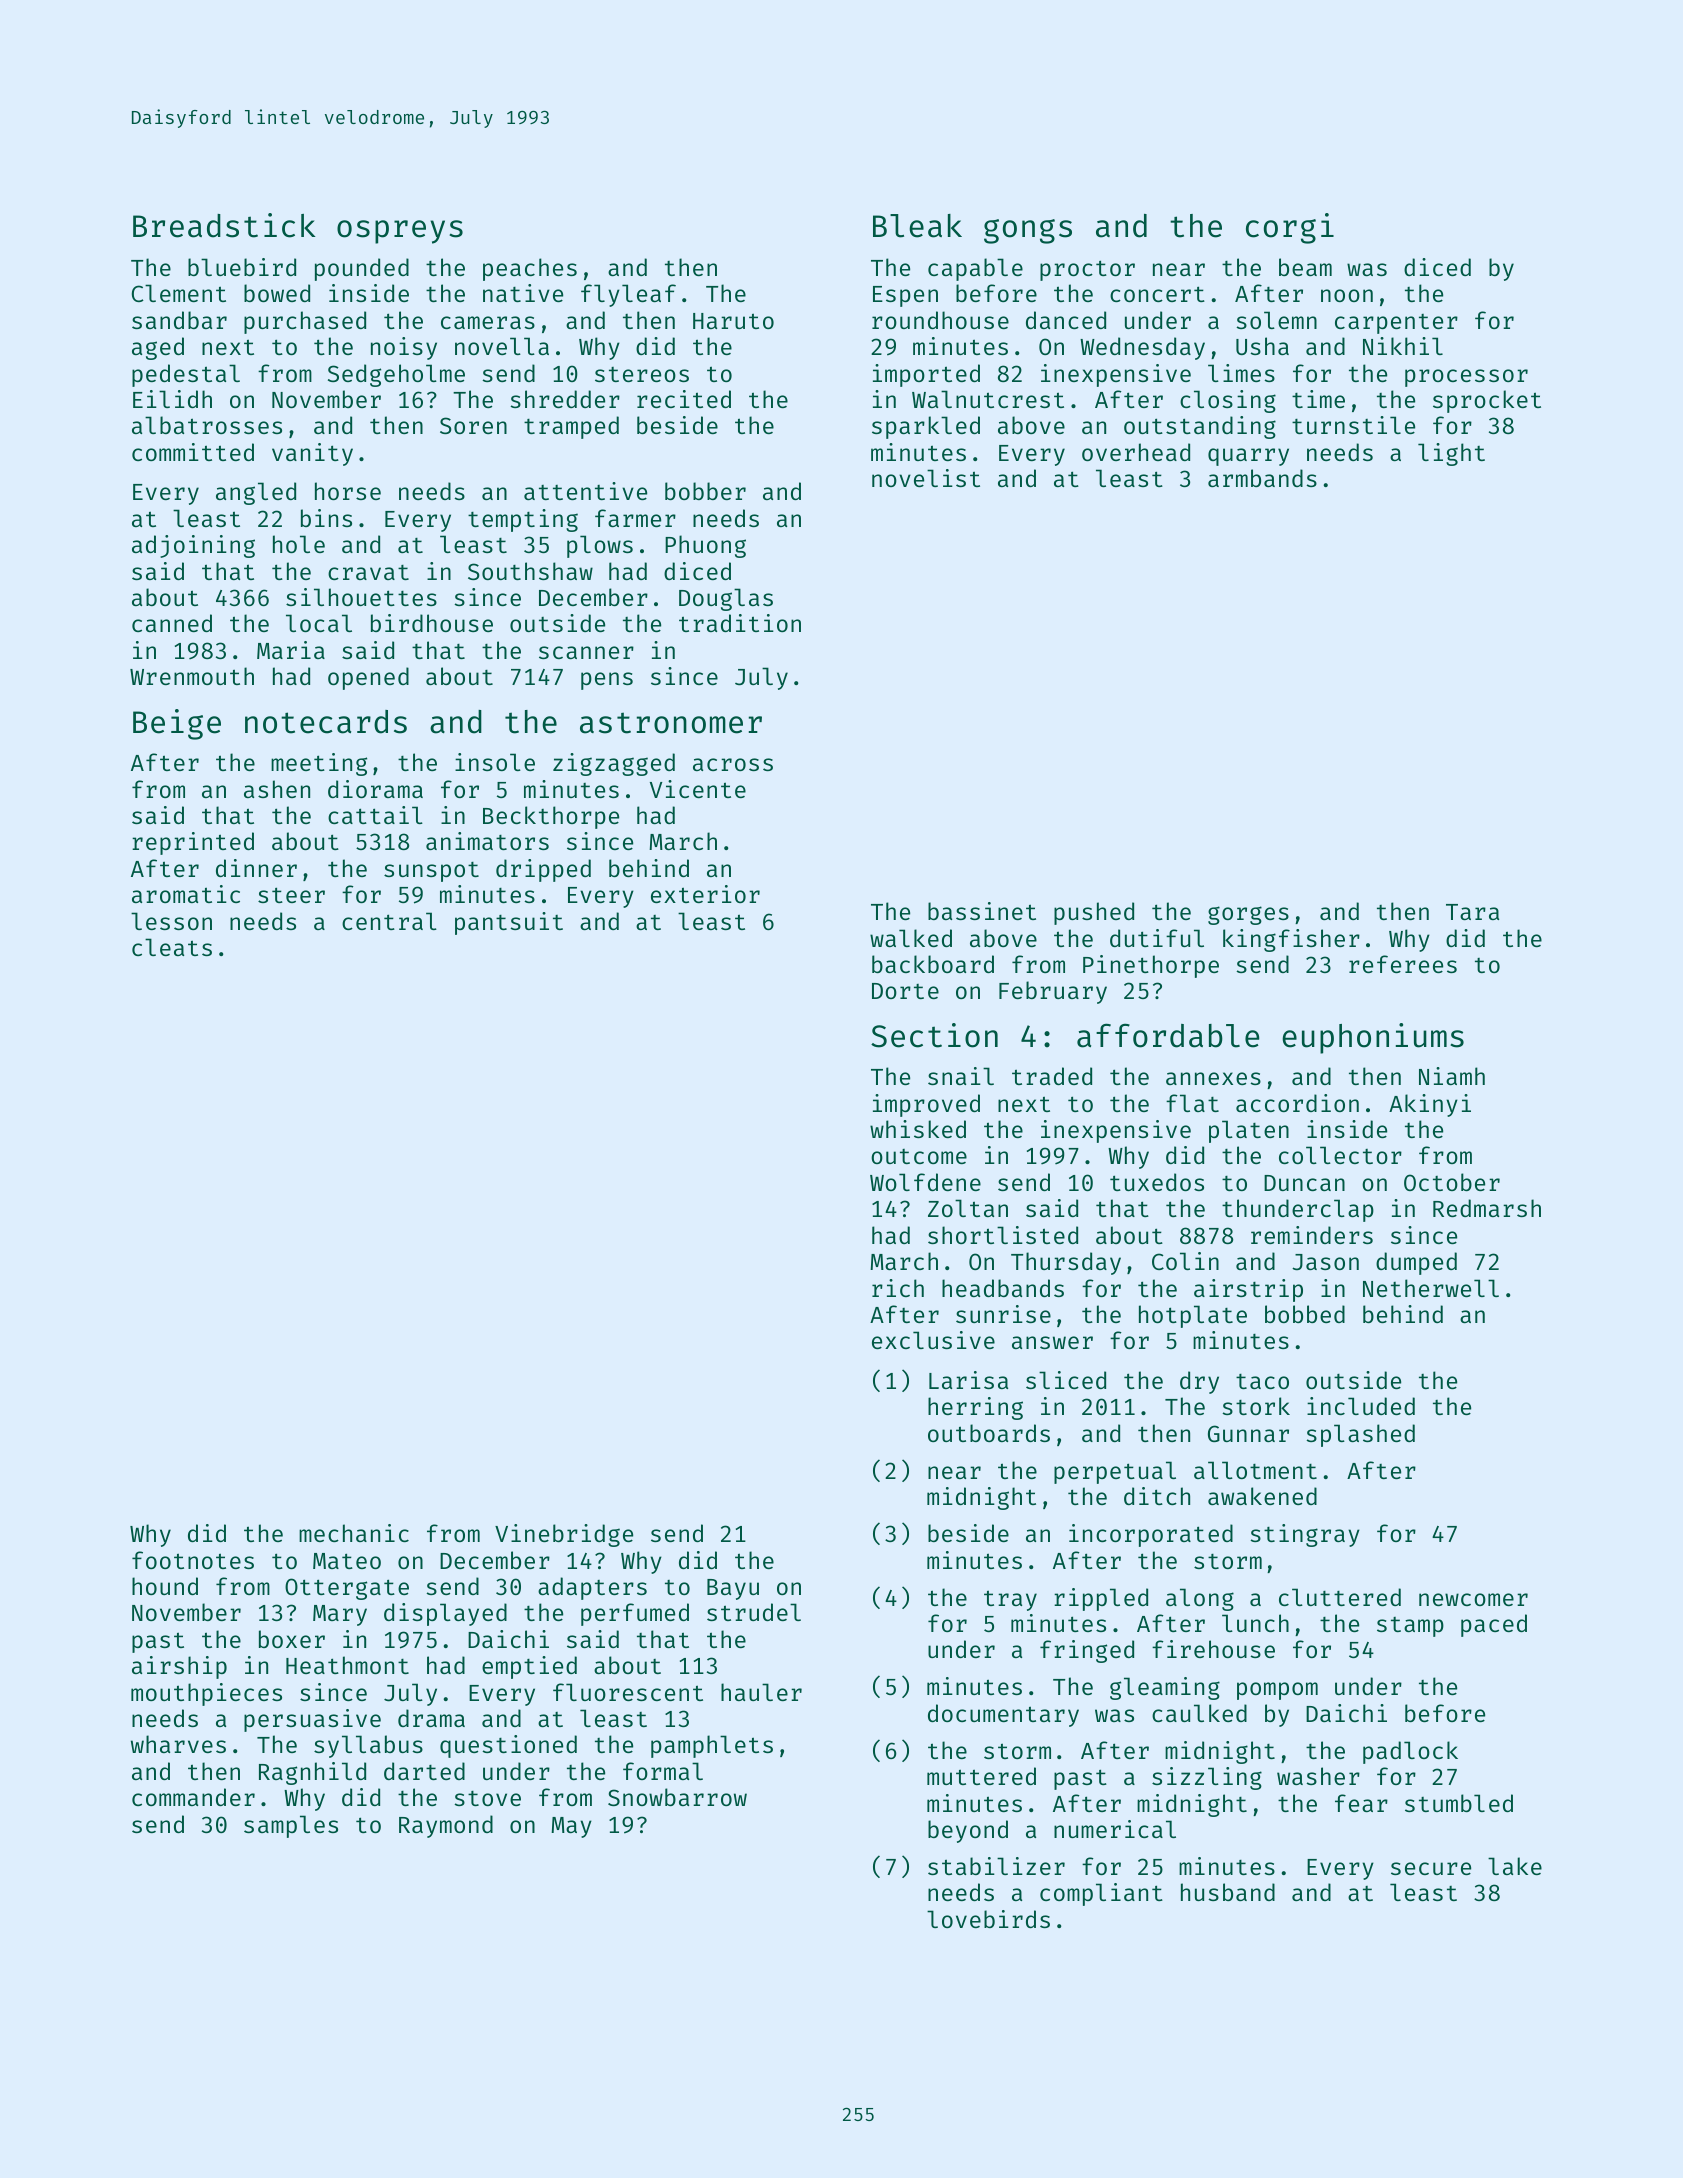  Describe the element at coordinates (918, 1129) in the image. I see `whisked` at that location.
